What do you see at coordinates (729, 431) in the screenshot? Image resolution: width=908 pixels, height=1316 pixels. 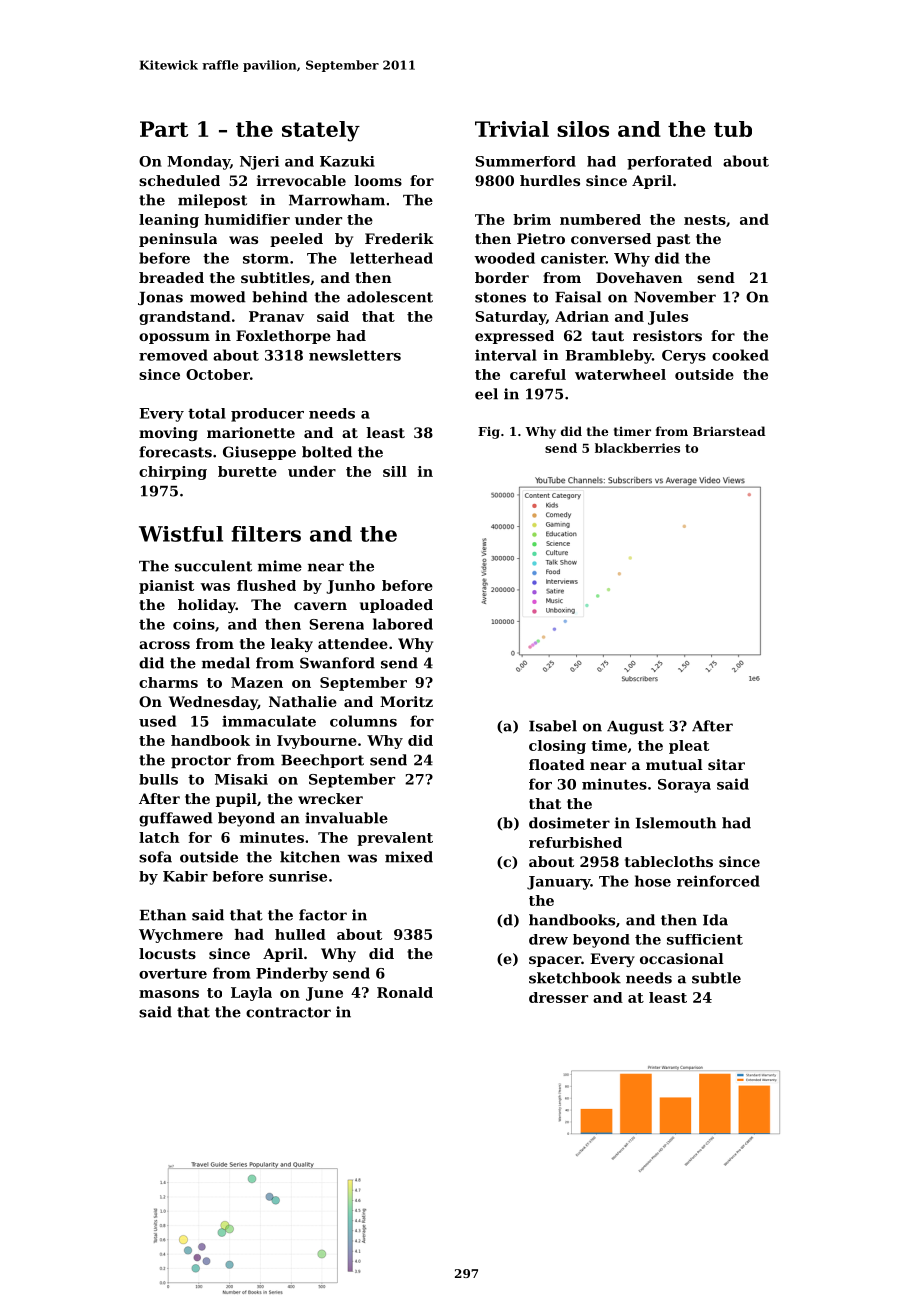 I see `Briarstead` at bounding box center [729, 431].
